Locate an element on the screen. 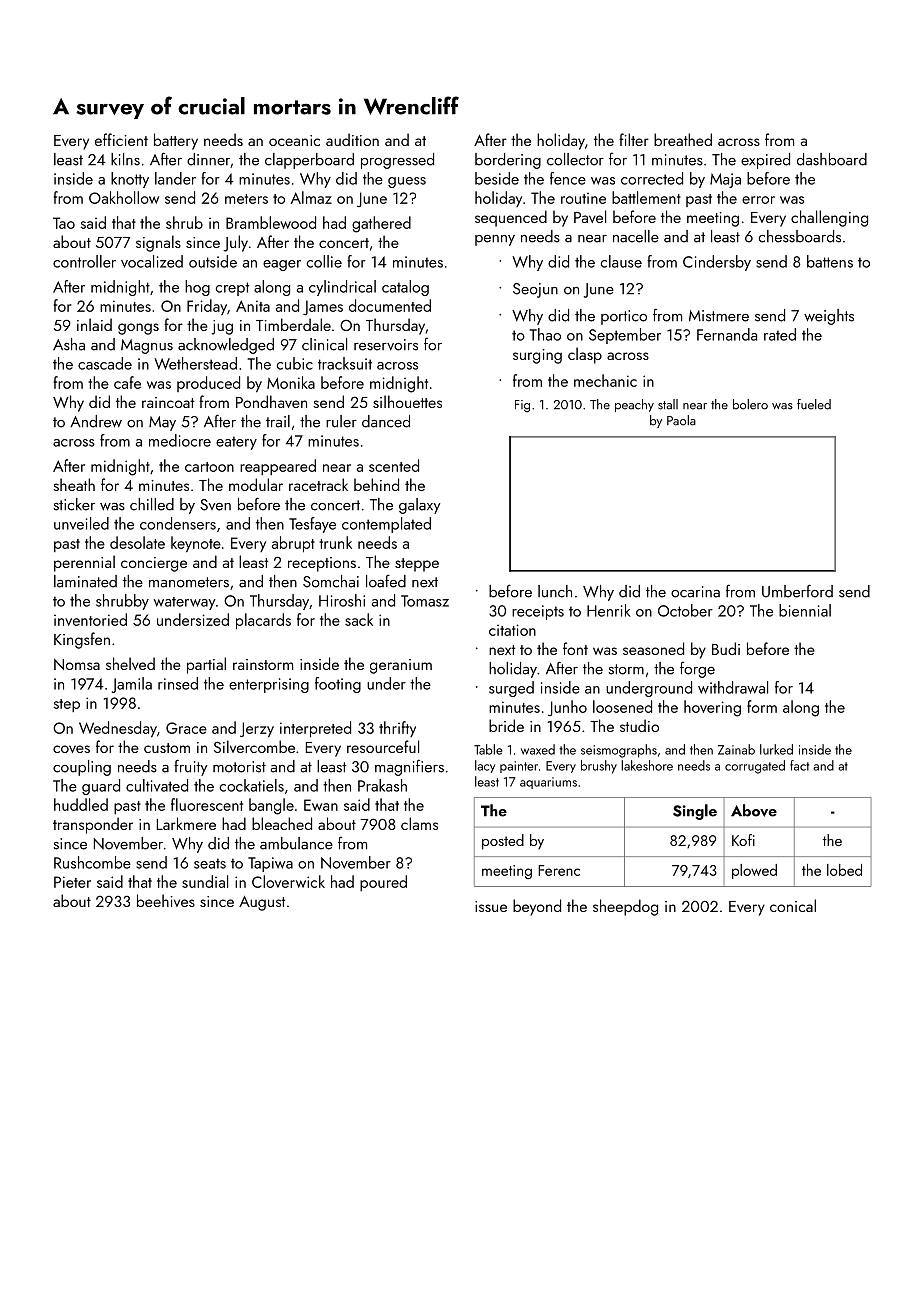  Pieter is located at coordinates (72, 882).
